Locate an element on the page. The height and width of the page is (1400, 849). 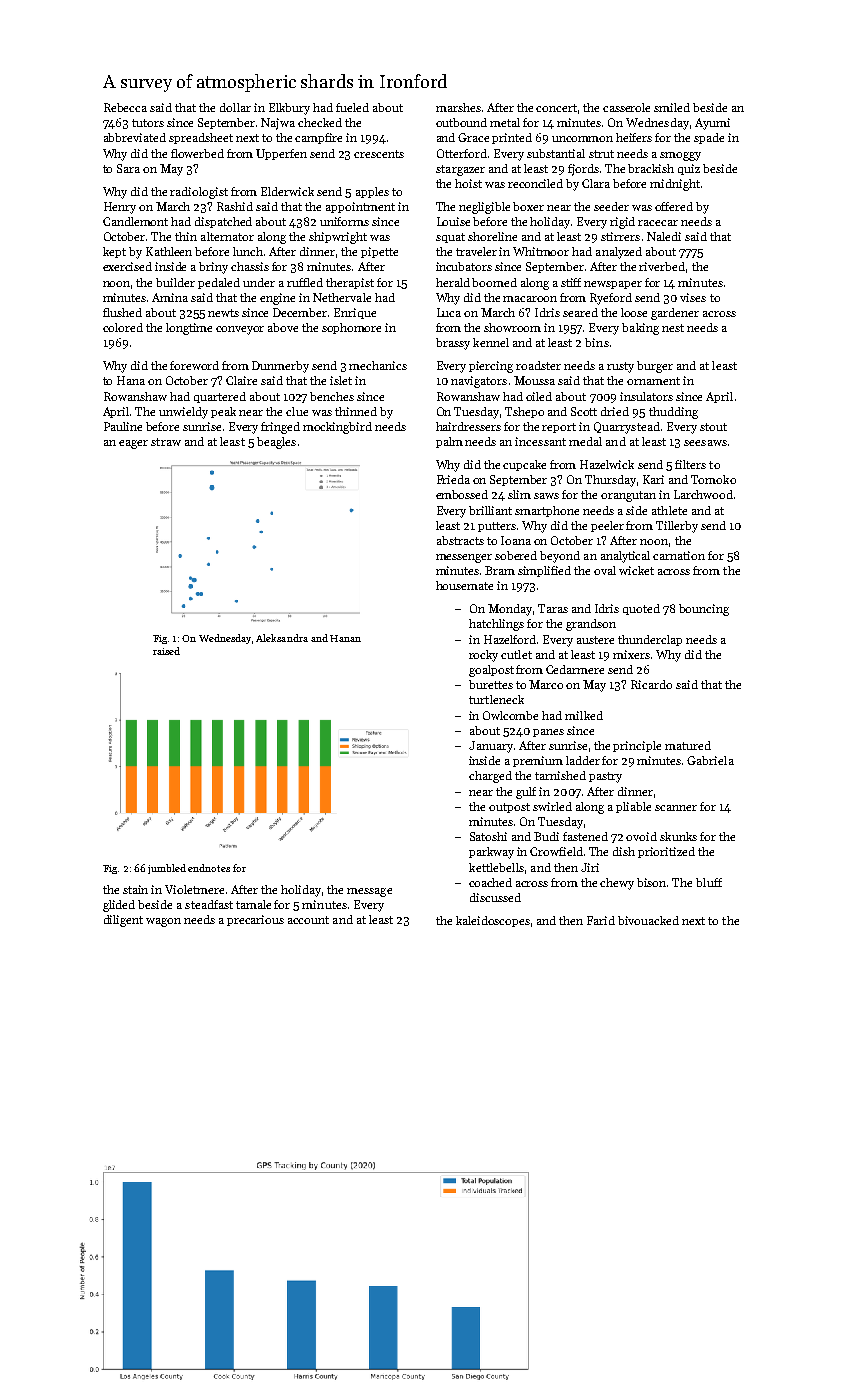
unwieldy is located at coordinates (183, 413).
